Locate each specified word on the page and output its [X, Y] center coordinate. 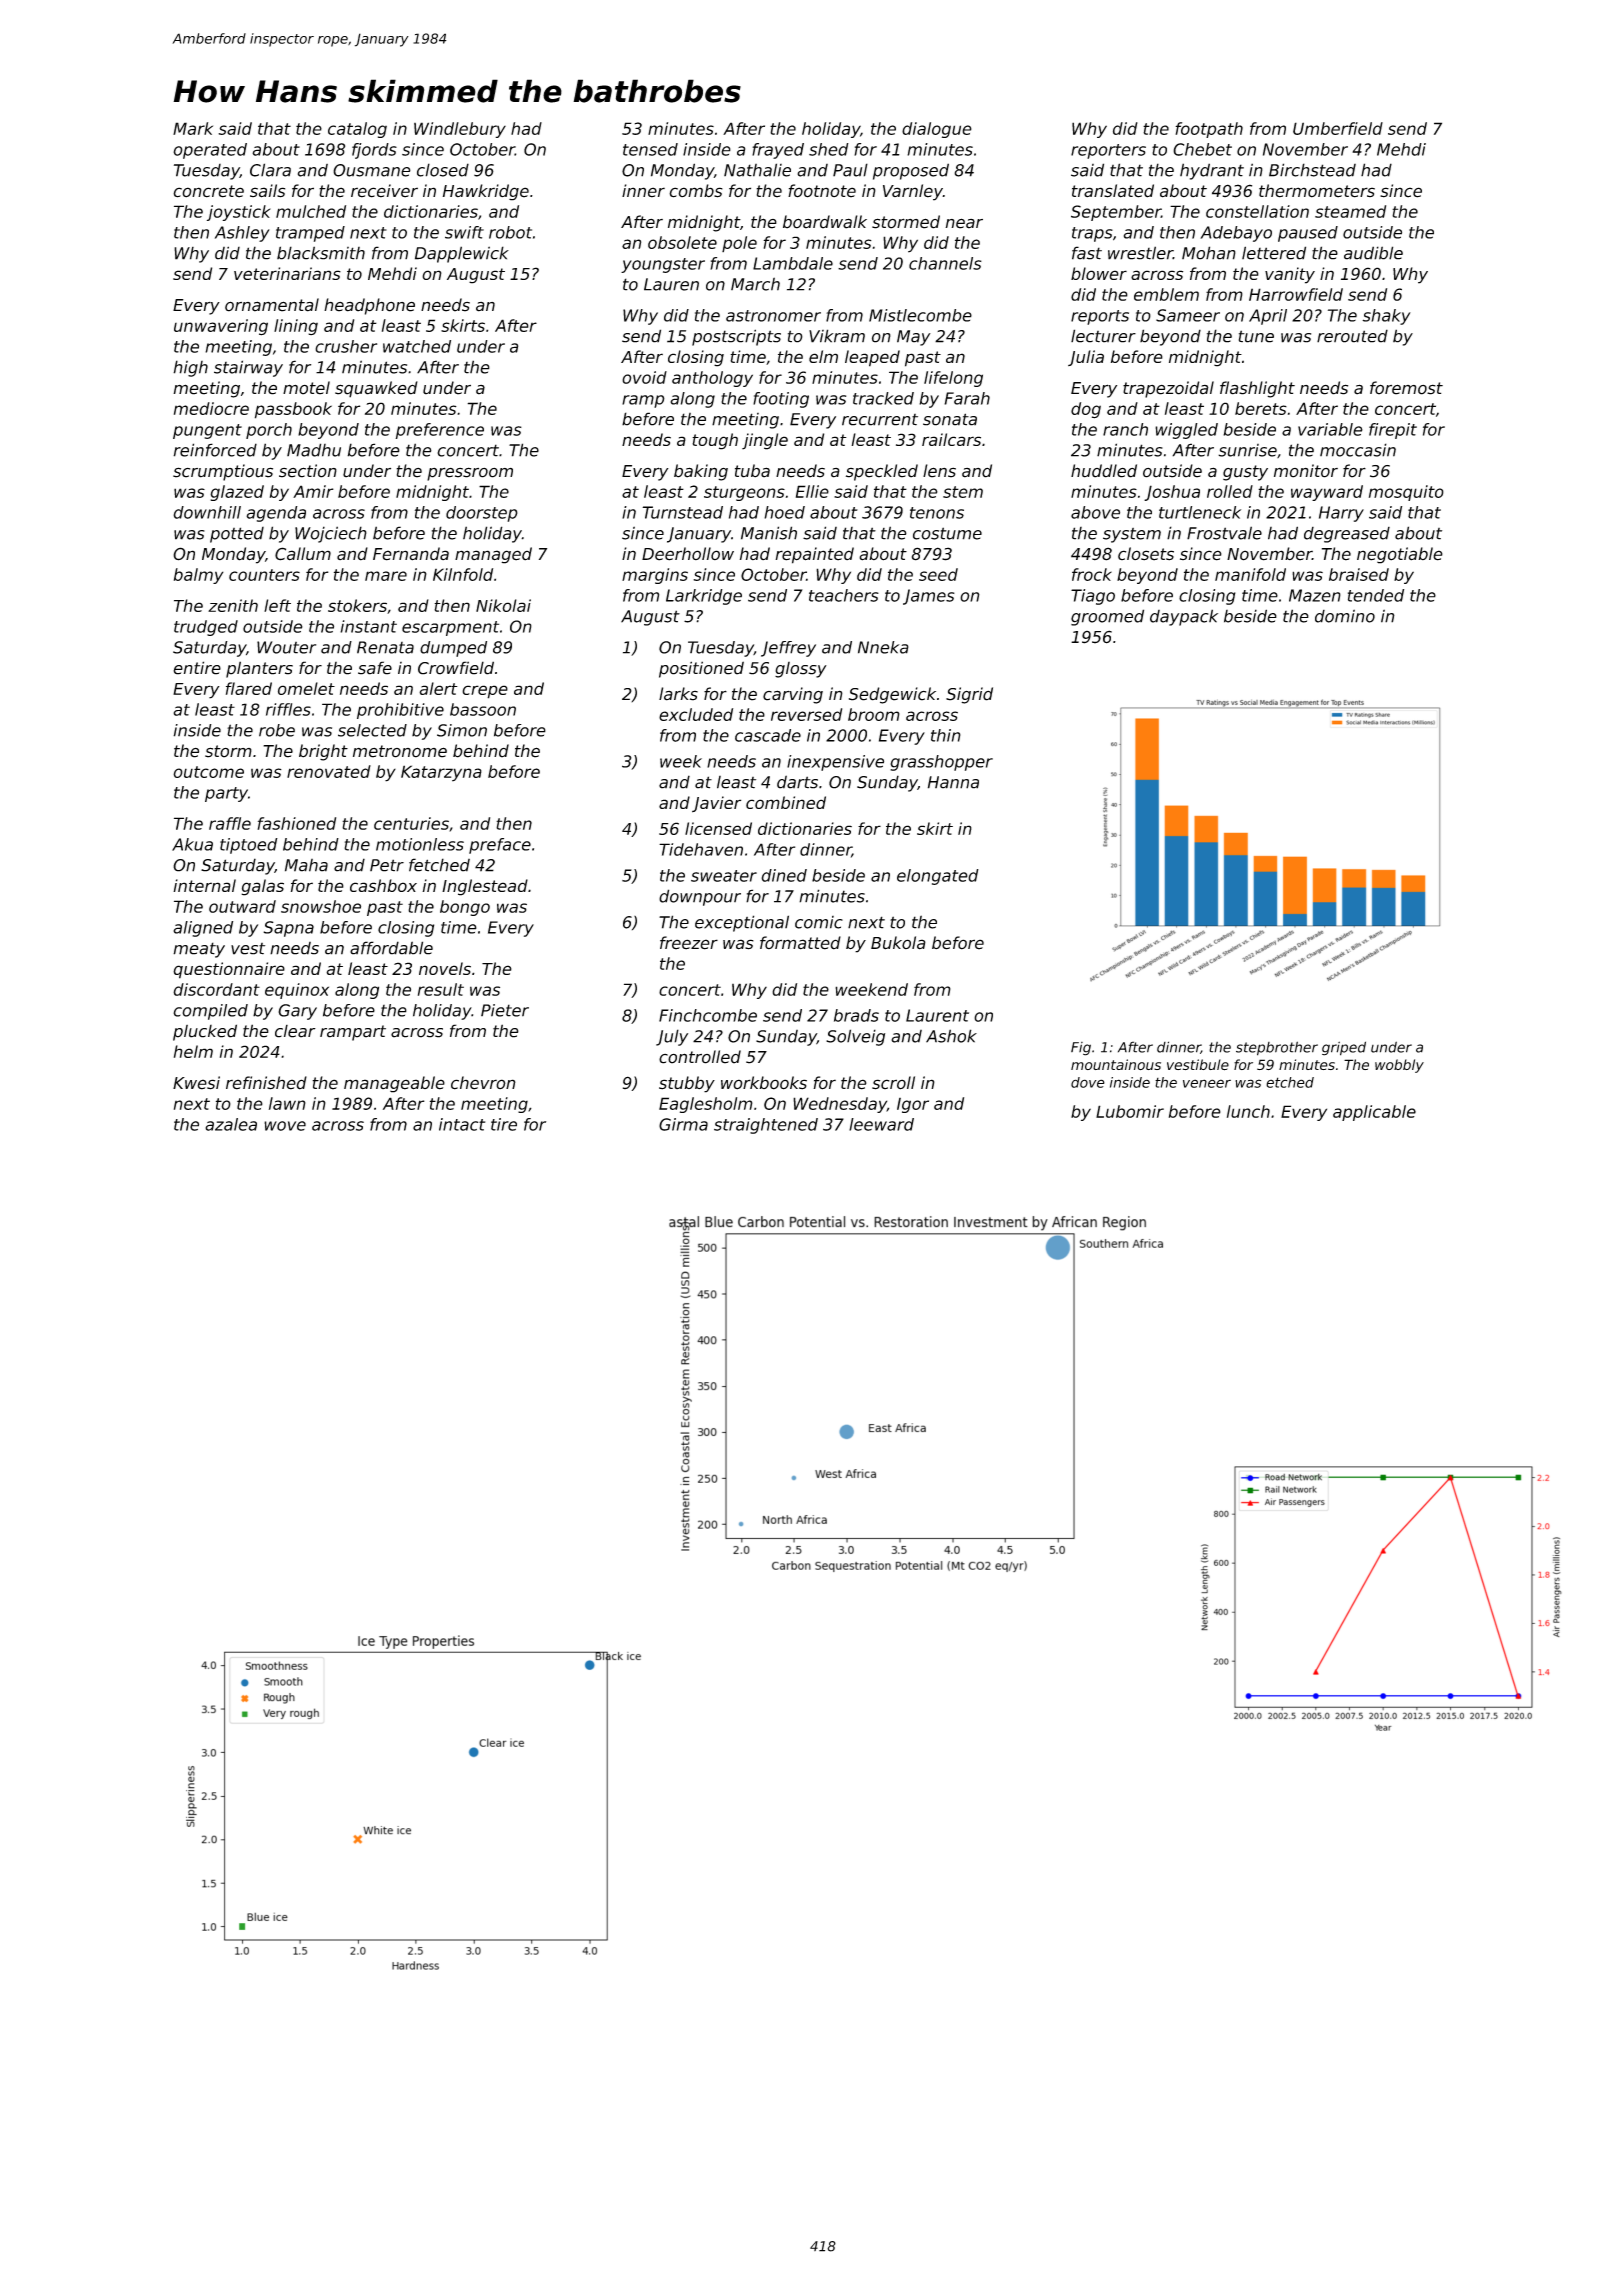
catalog [357, 130]
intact [462, 1124]
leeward [881, 1124]
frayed [778, 151]
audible [1373, 253]
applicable [1374, 1113]
